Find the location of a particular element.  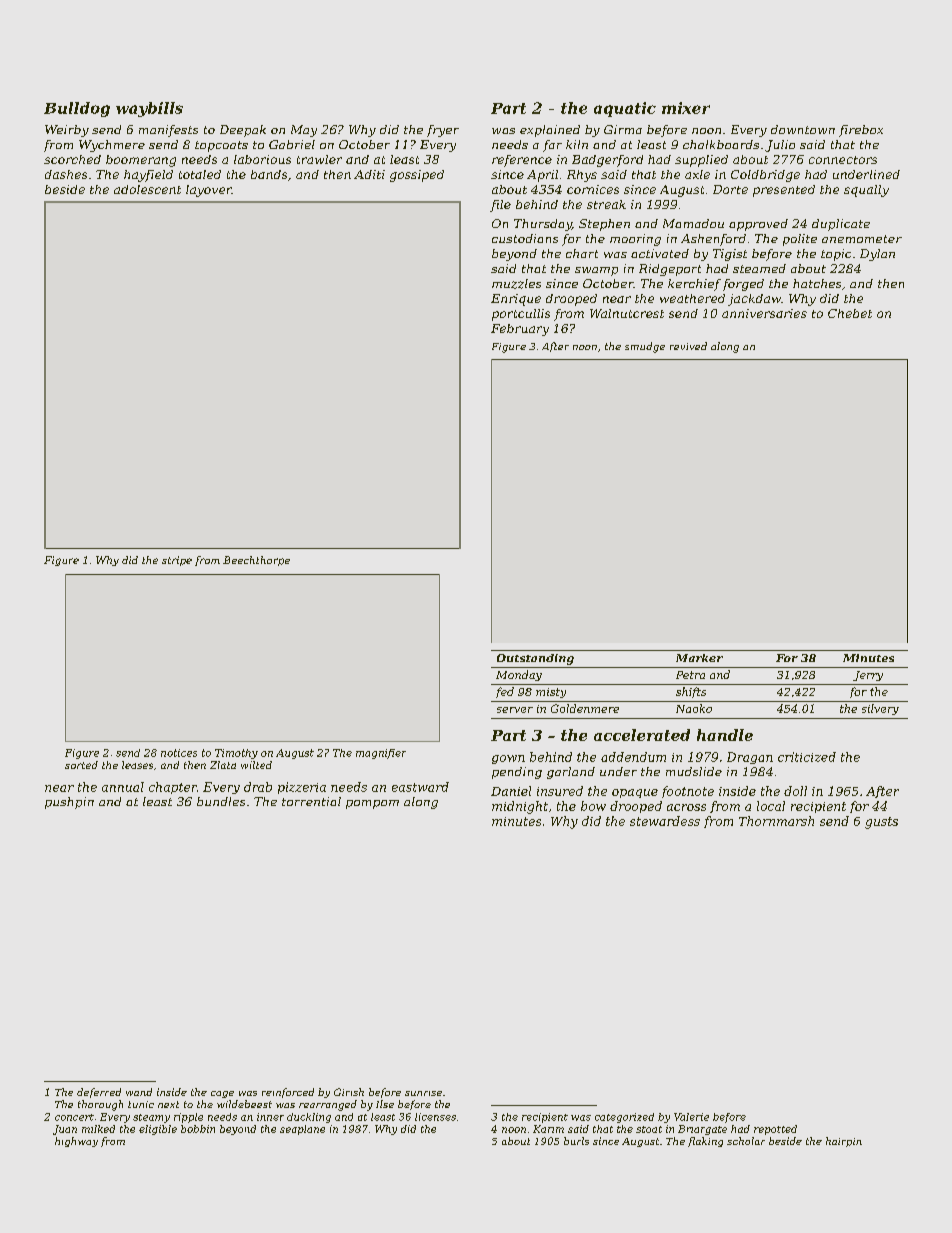

Karim is located at coordinates (548, 1129).
